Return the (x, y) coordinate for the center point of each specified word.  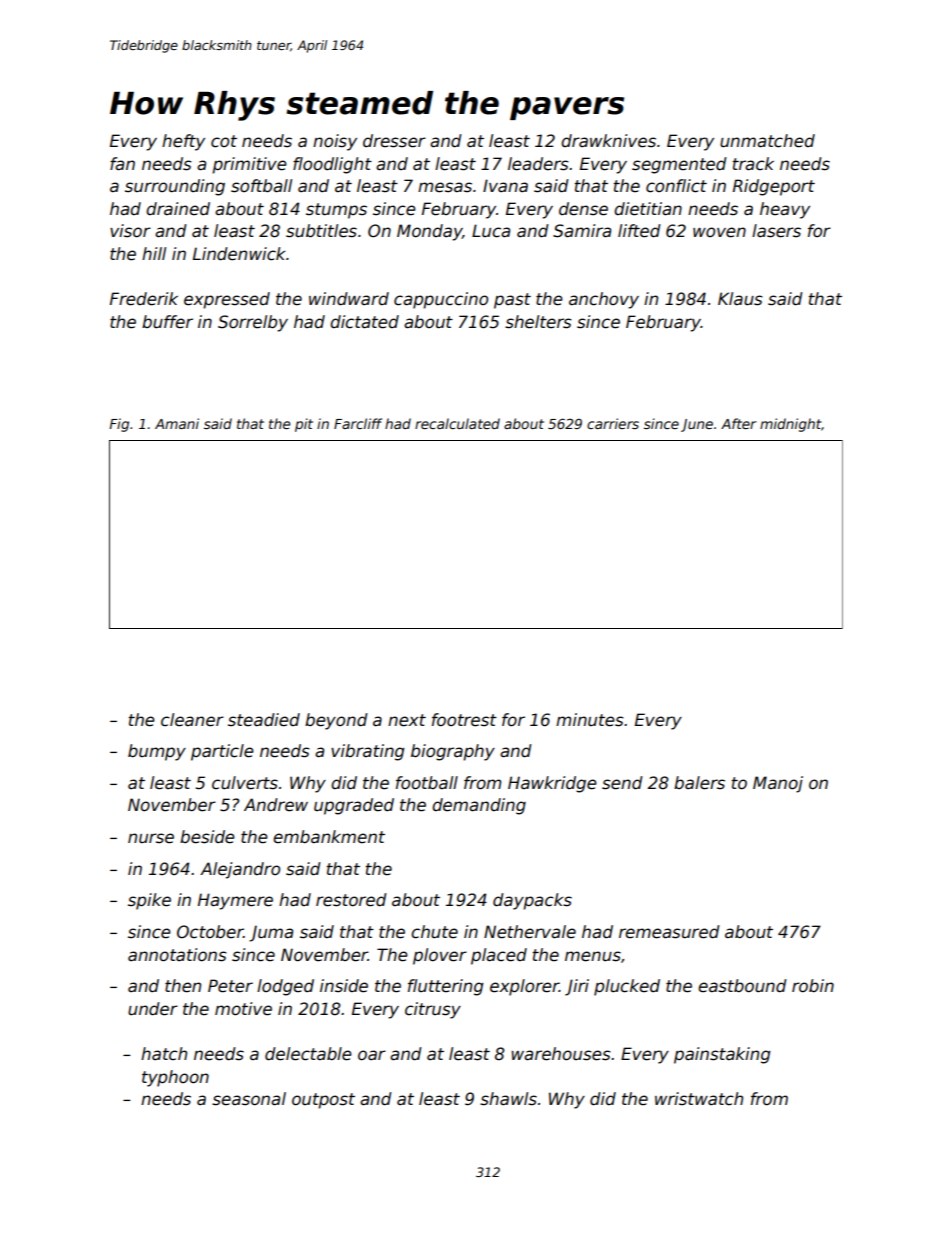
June (697, 425)
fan (122, 164)
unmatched (767, 141)
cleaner (192, 720)
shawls (508, 1099)
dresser (394, 141)
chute (434, 932)
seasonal (249, 1099)
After (738, 423)
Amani (177, 423)
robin (813, 986)
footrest (464, 720)
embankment (329, 837)
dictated (364, 322)
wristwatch (699, 1099)
